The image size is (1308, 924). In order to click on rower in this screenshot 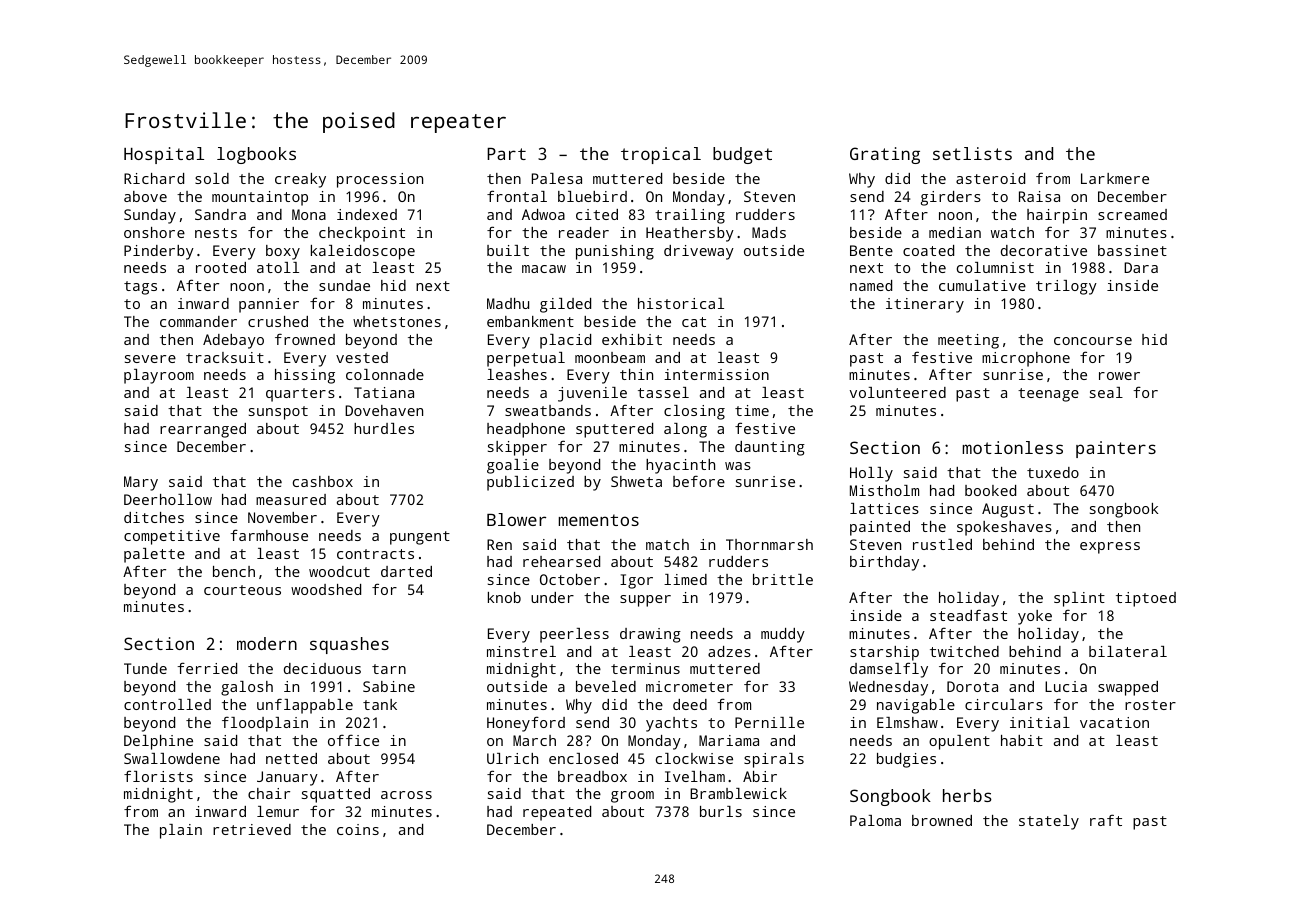, I will do `click(1119, 376)`.
